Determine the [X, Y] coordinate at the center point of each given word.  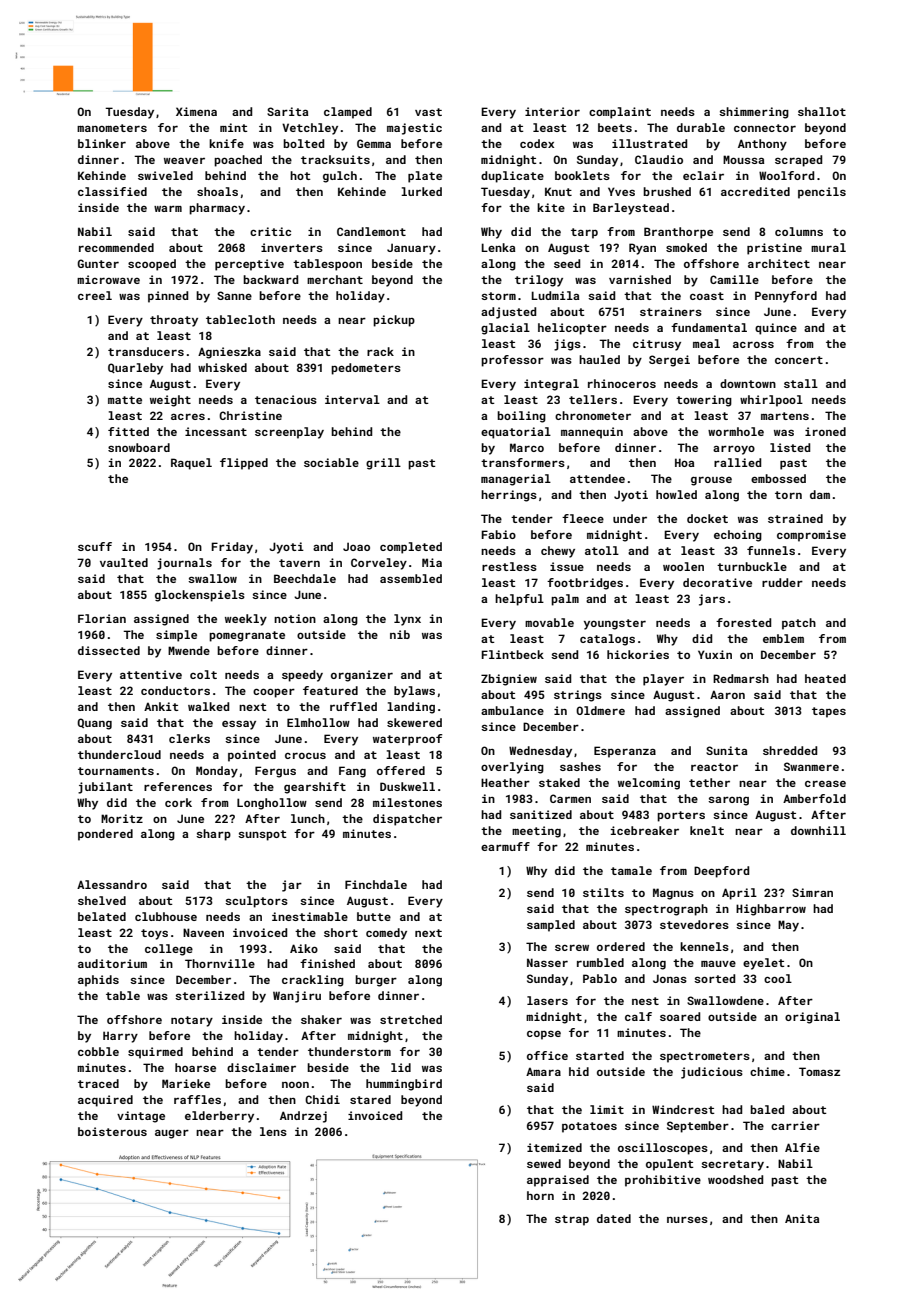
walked [208, 706]
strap [572, 1220]
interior [552, 111]
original [812, 1018]
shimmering [754, 113]
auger [172, 1134]
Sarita [287, 111]
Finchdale [376, 884]
